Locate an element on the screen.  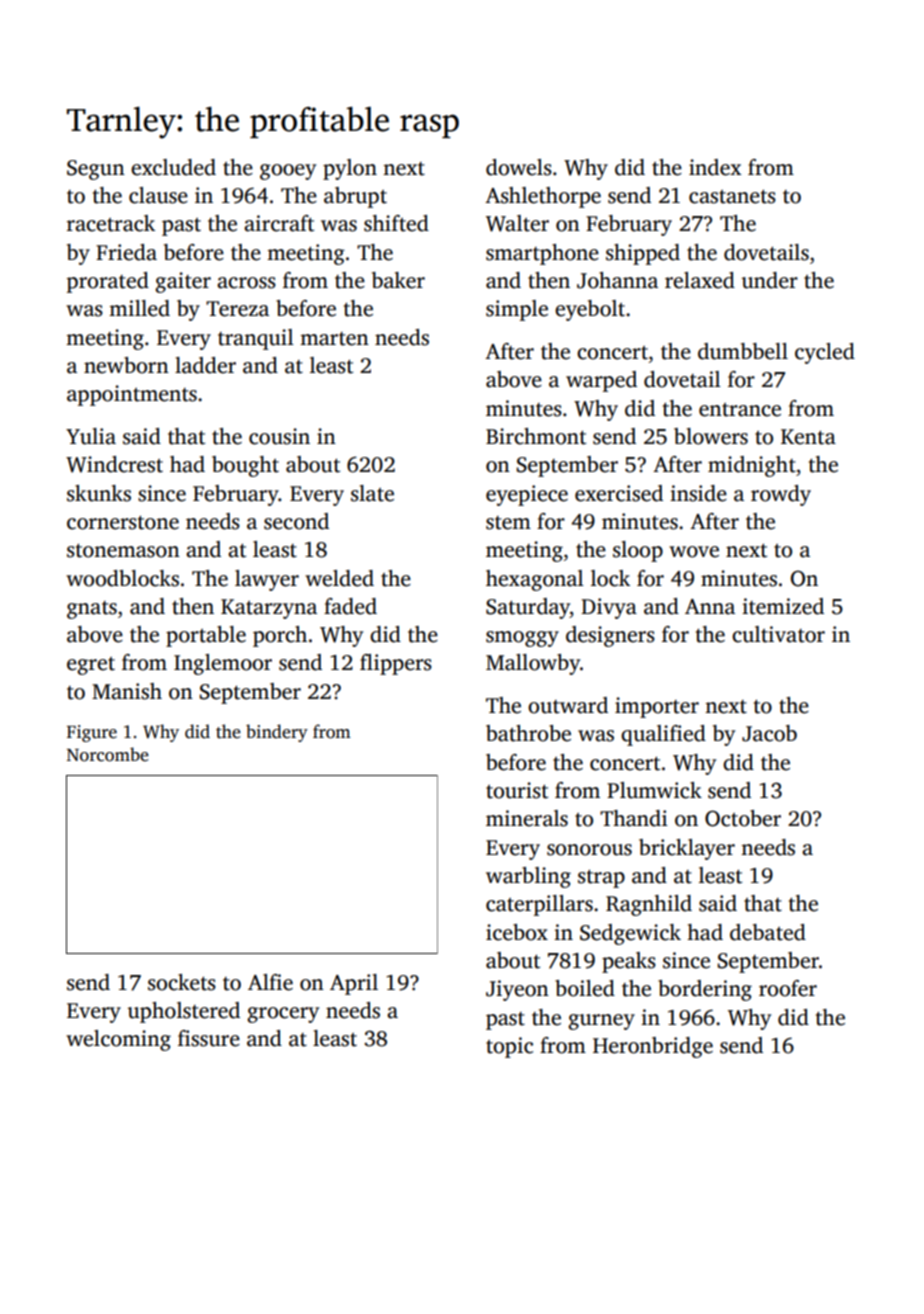
pylon is located at coordinates (350, 169).
